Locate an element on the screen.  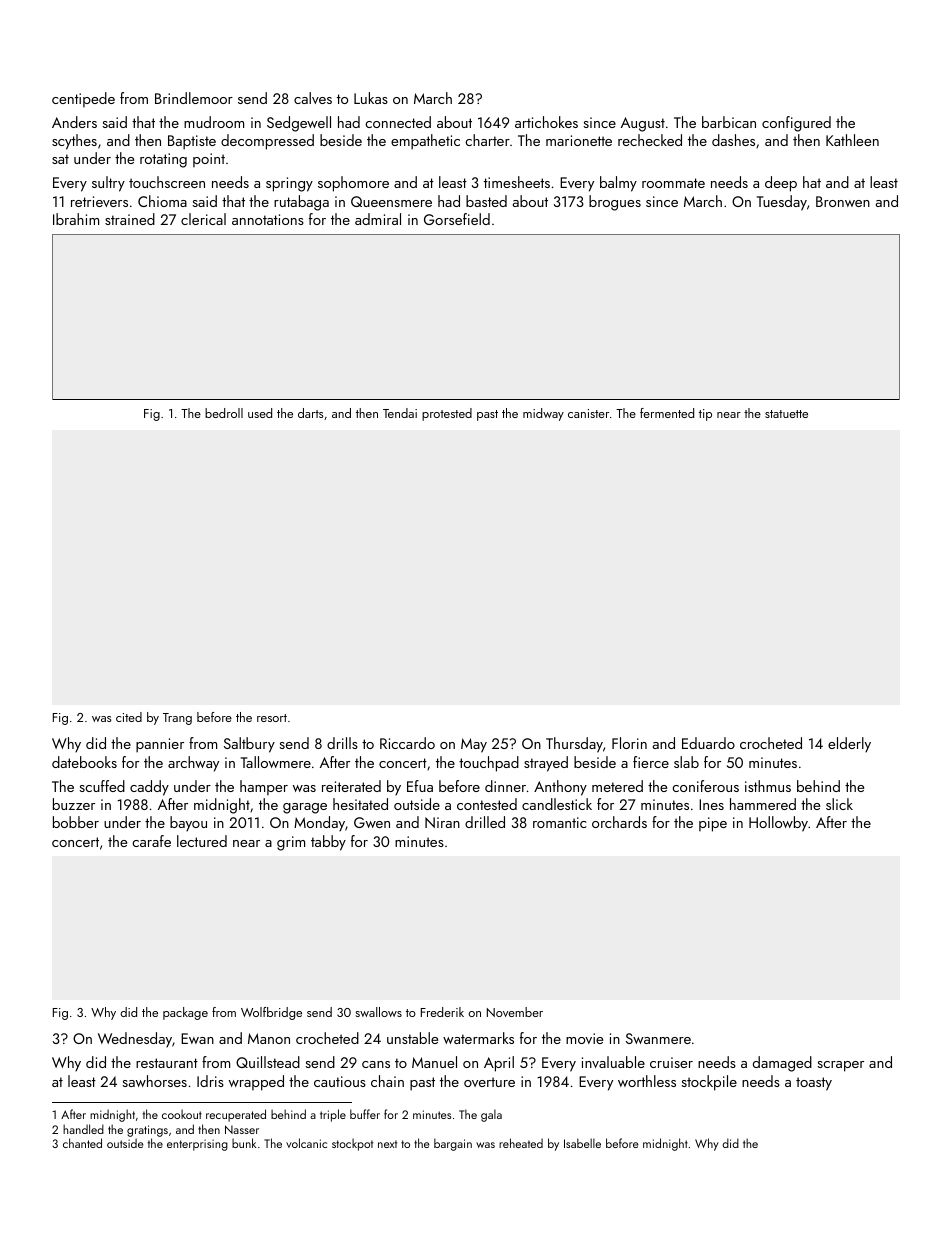
canister is located at coordinates (588, 413).
